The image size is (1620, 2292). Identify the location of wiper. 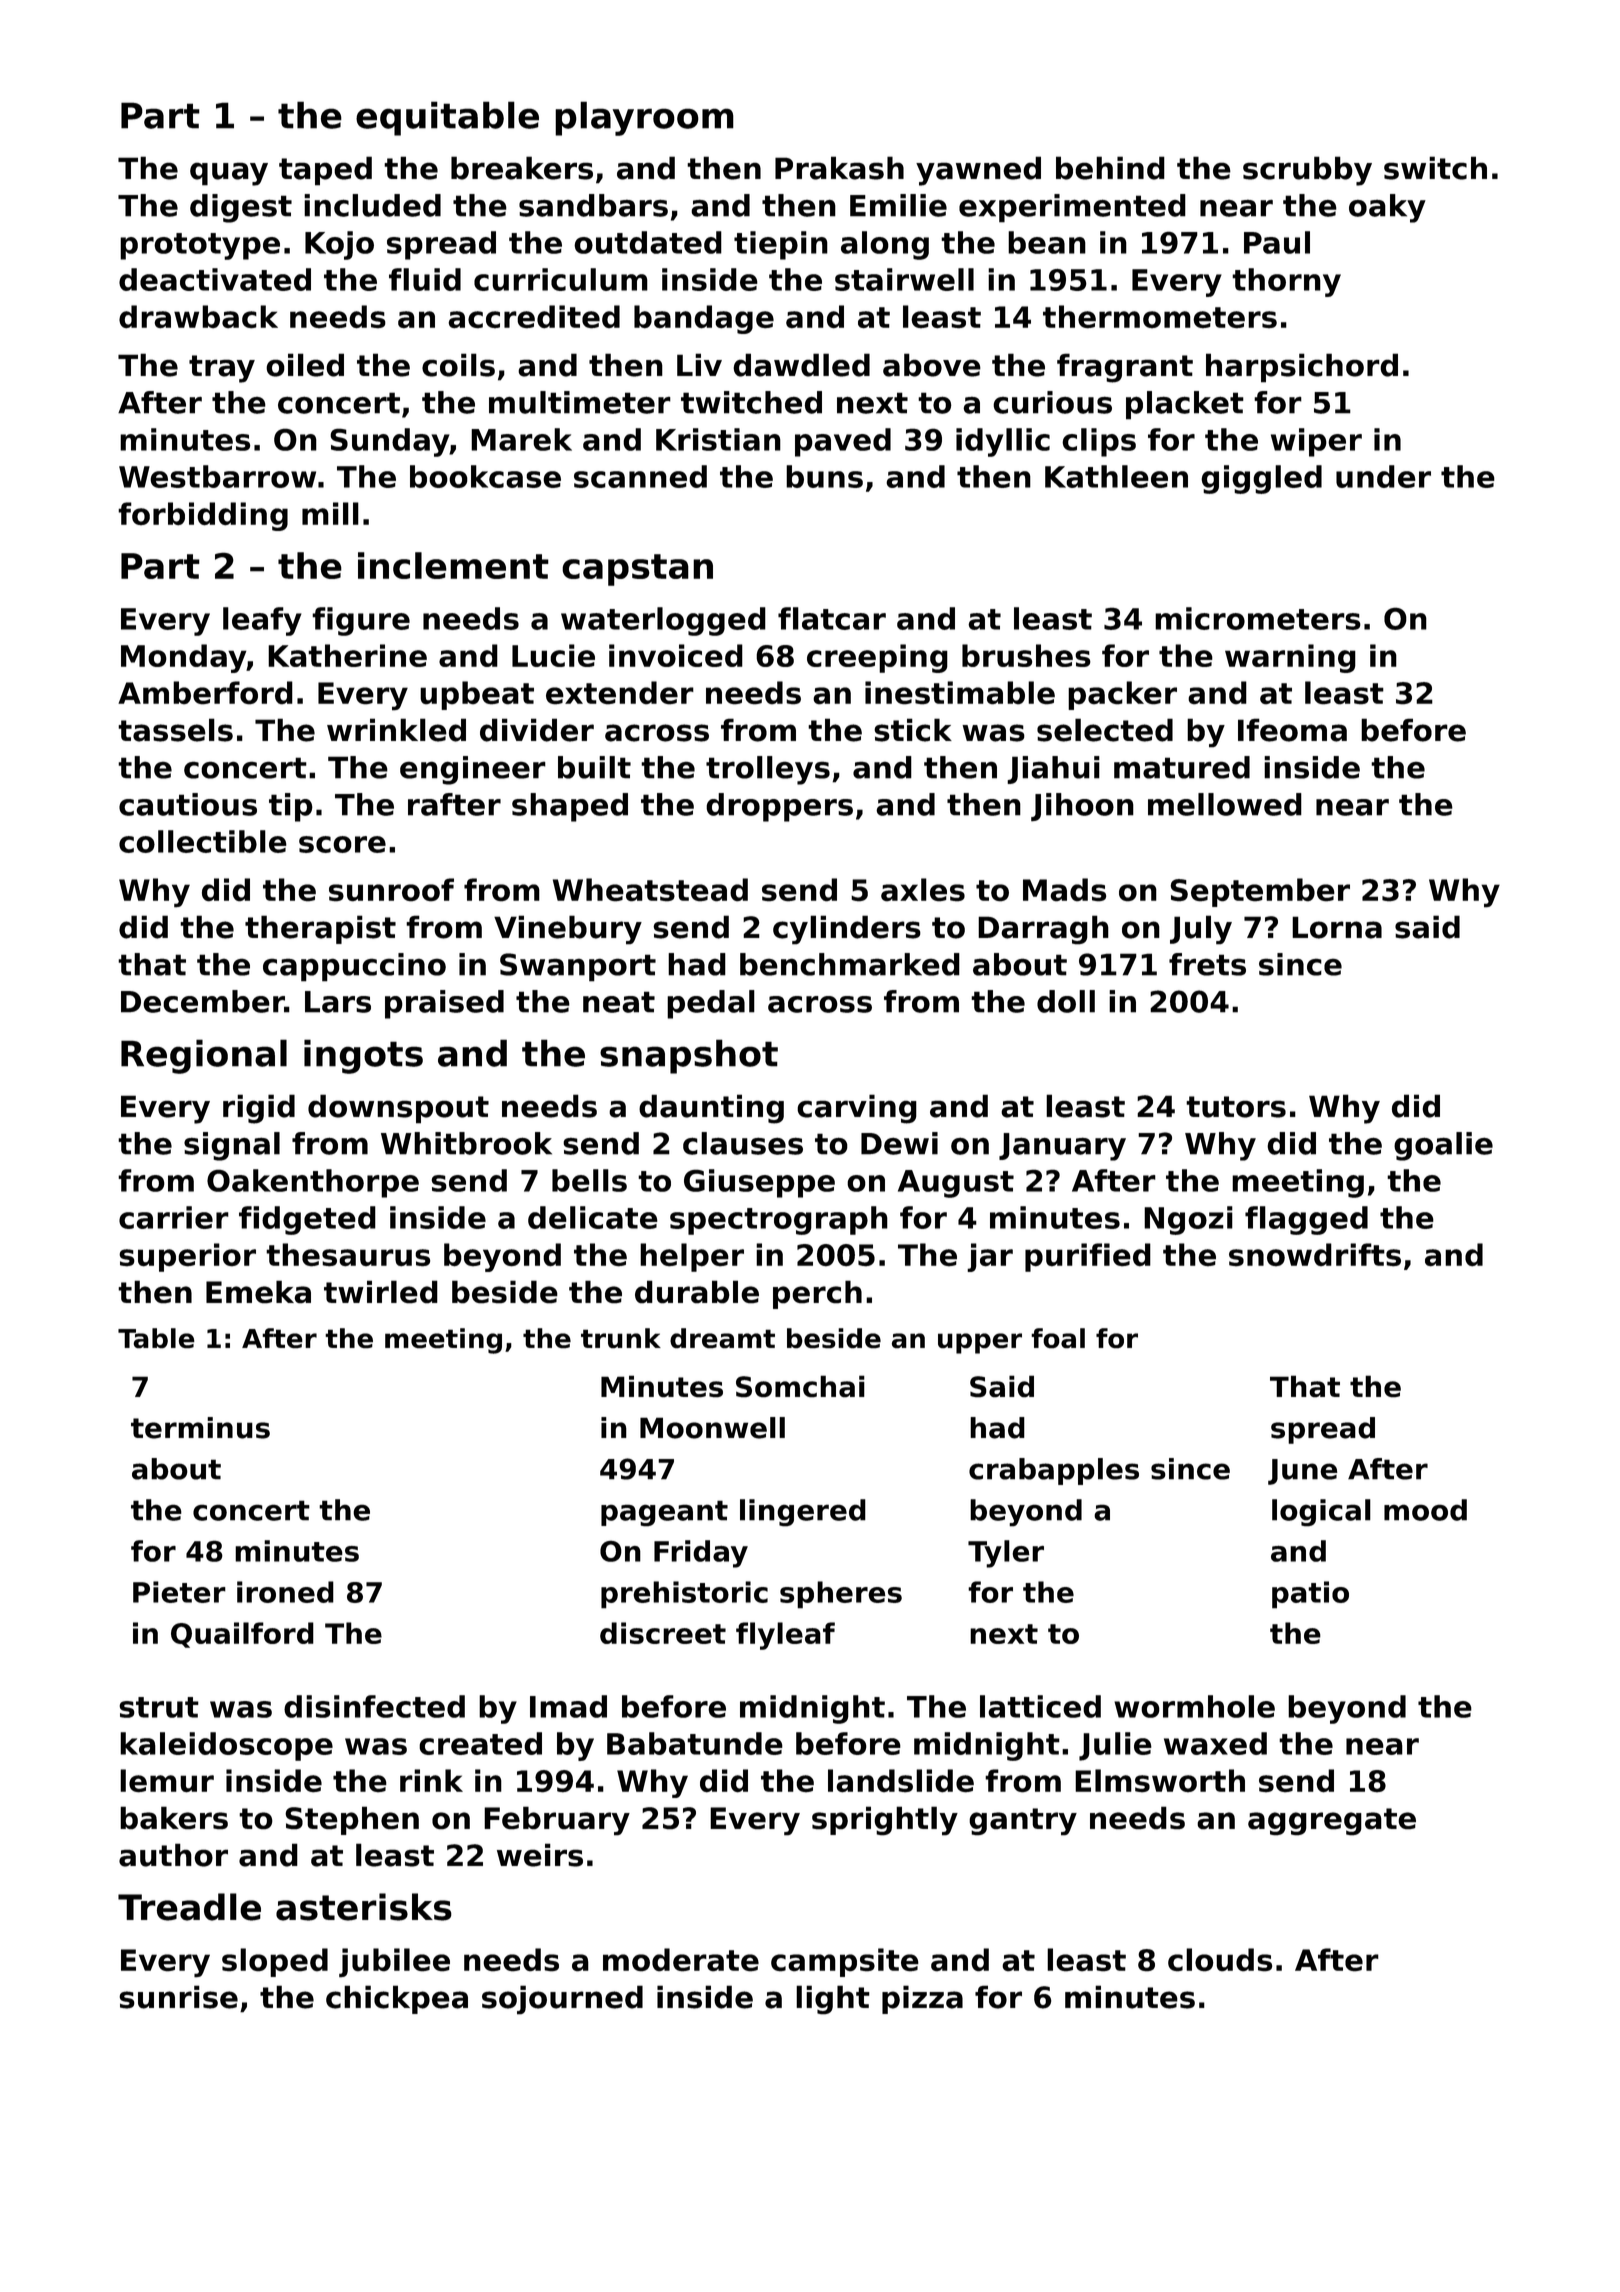
(1316, 442).
